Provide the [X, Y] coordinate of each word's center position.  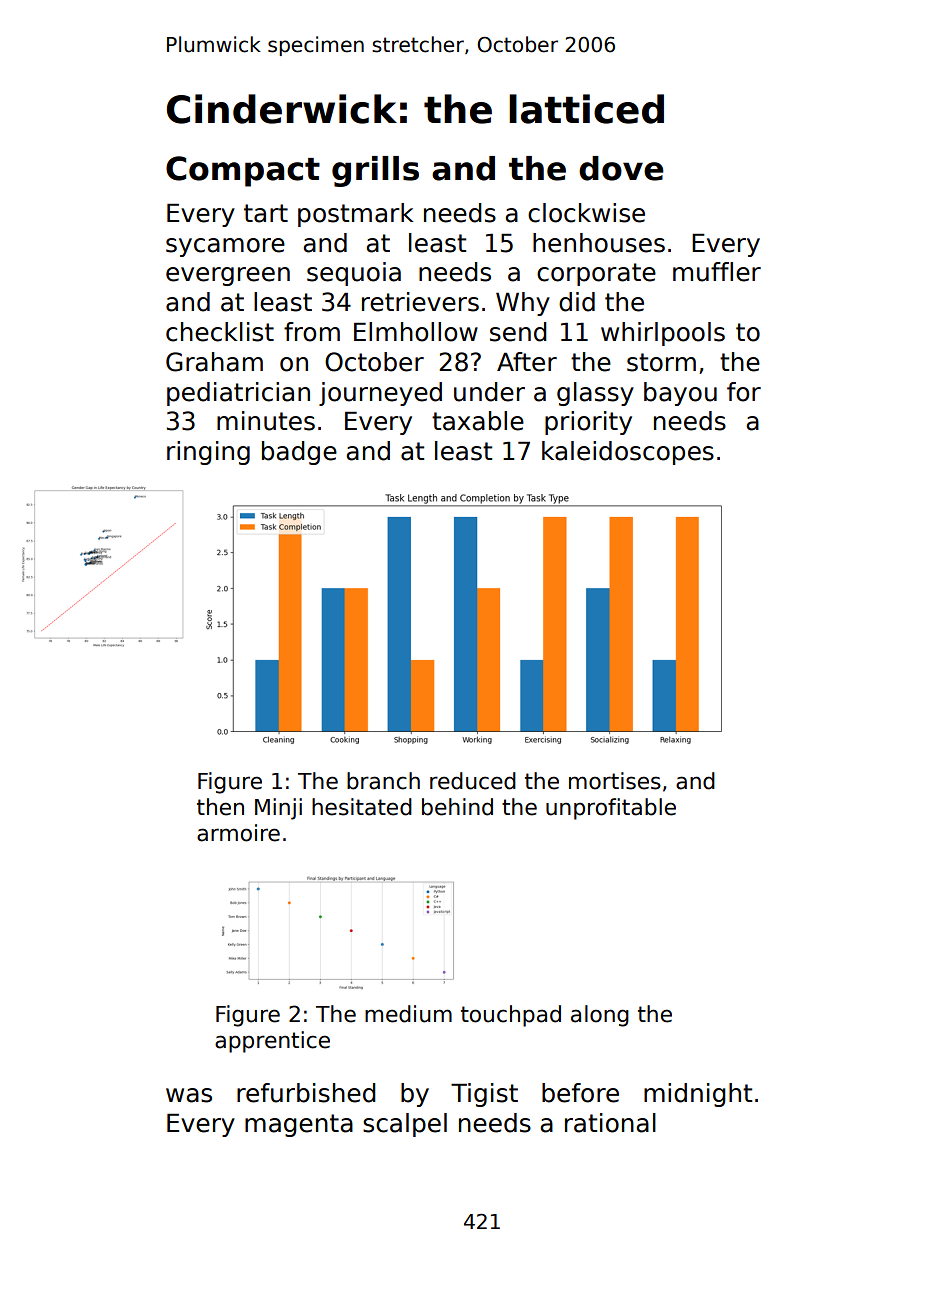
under [489, 392]
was [189, 1095]
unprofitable [611, 809]
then [220, 807]
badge [299, 453]
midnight [698, 1095]
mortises [615, 781]
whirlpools [663, 334]
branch [383, 781]
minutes [266, 421]
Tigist [484, 1095]
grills [375, 171]
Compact [243, 171]
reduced [473, 781]
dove [621, 168]
